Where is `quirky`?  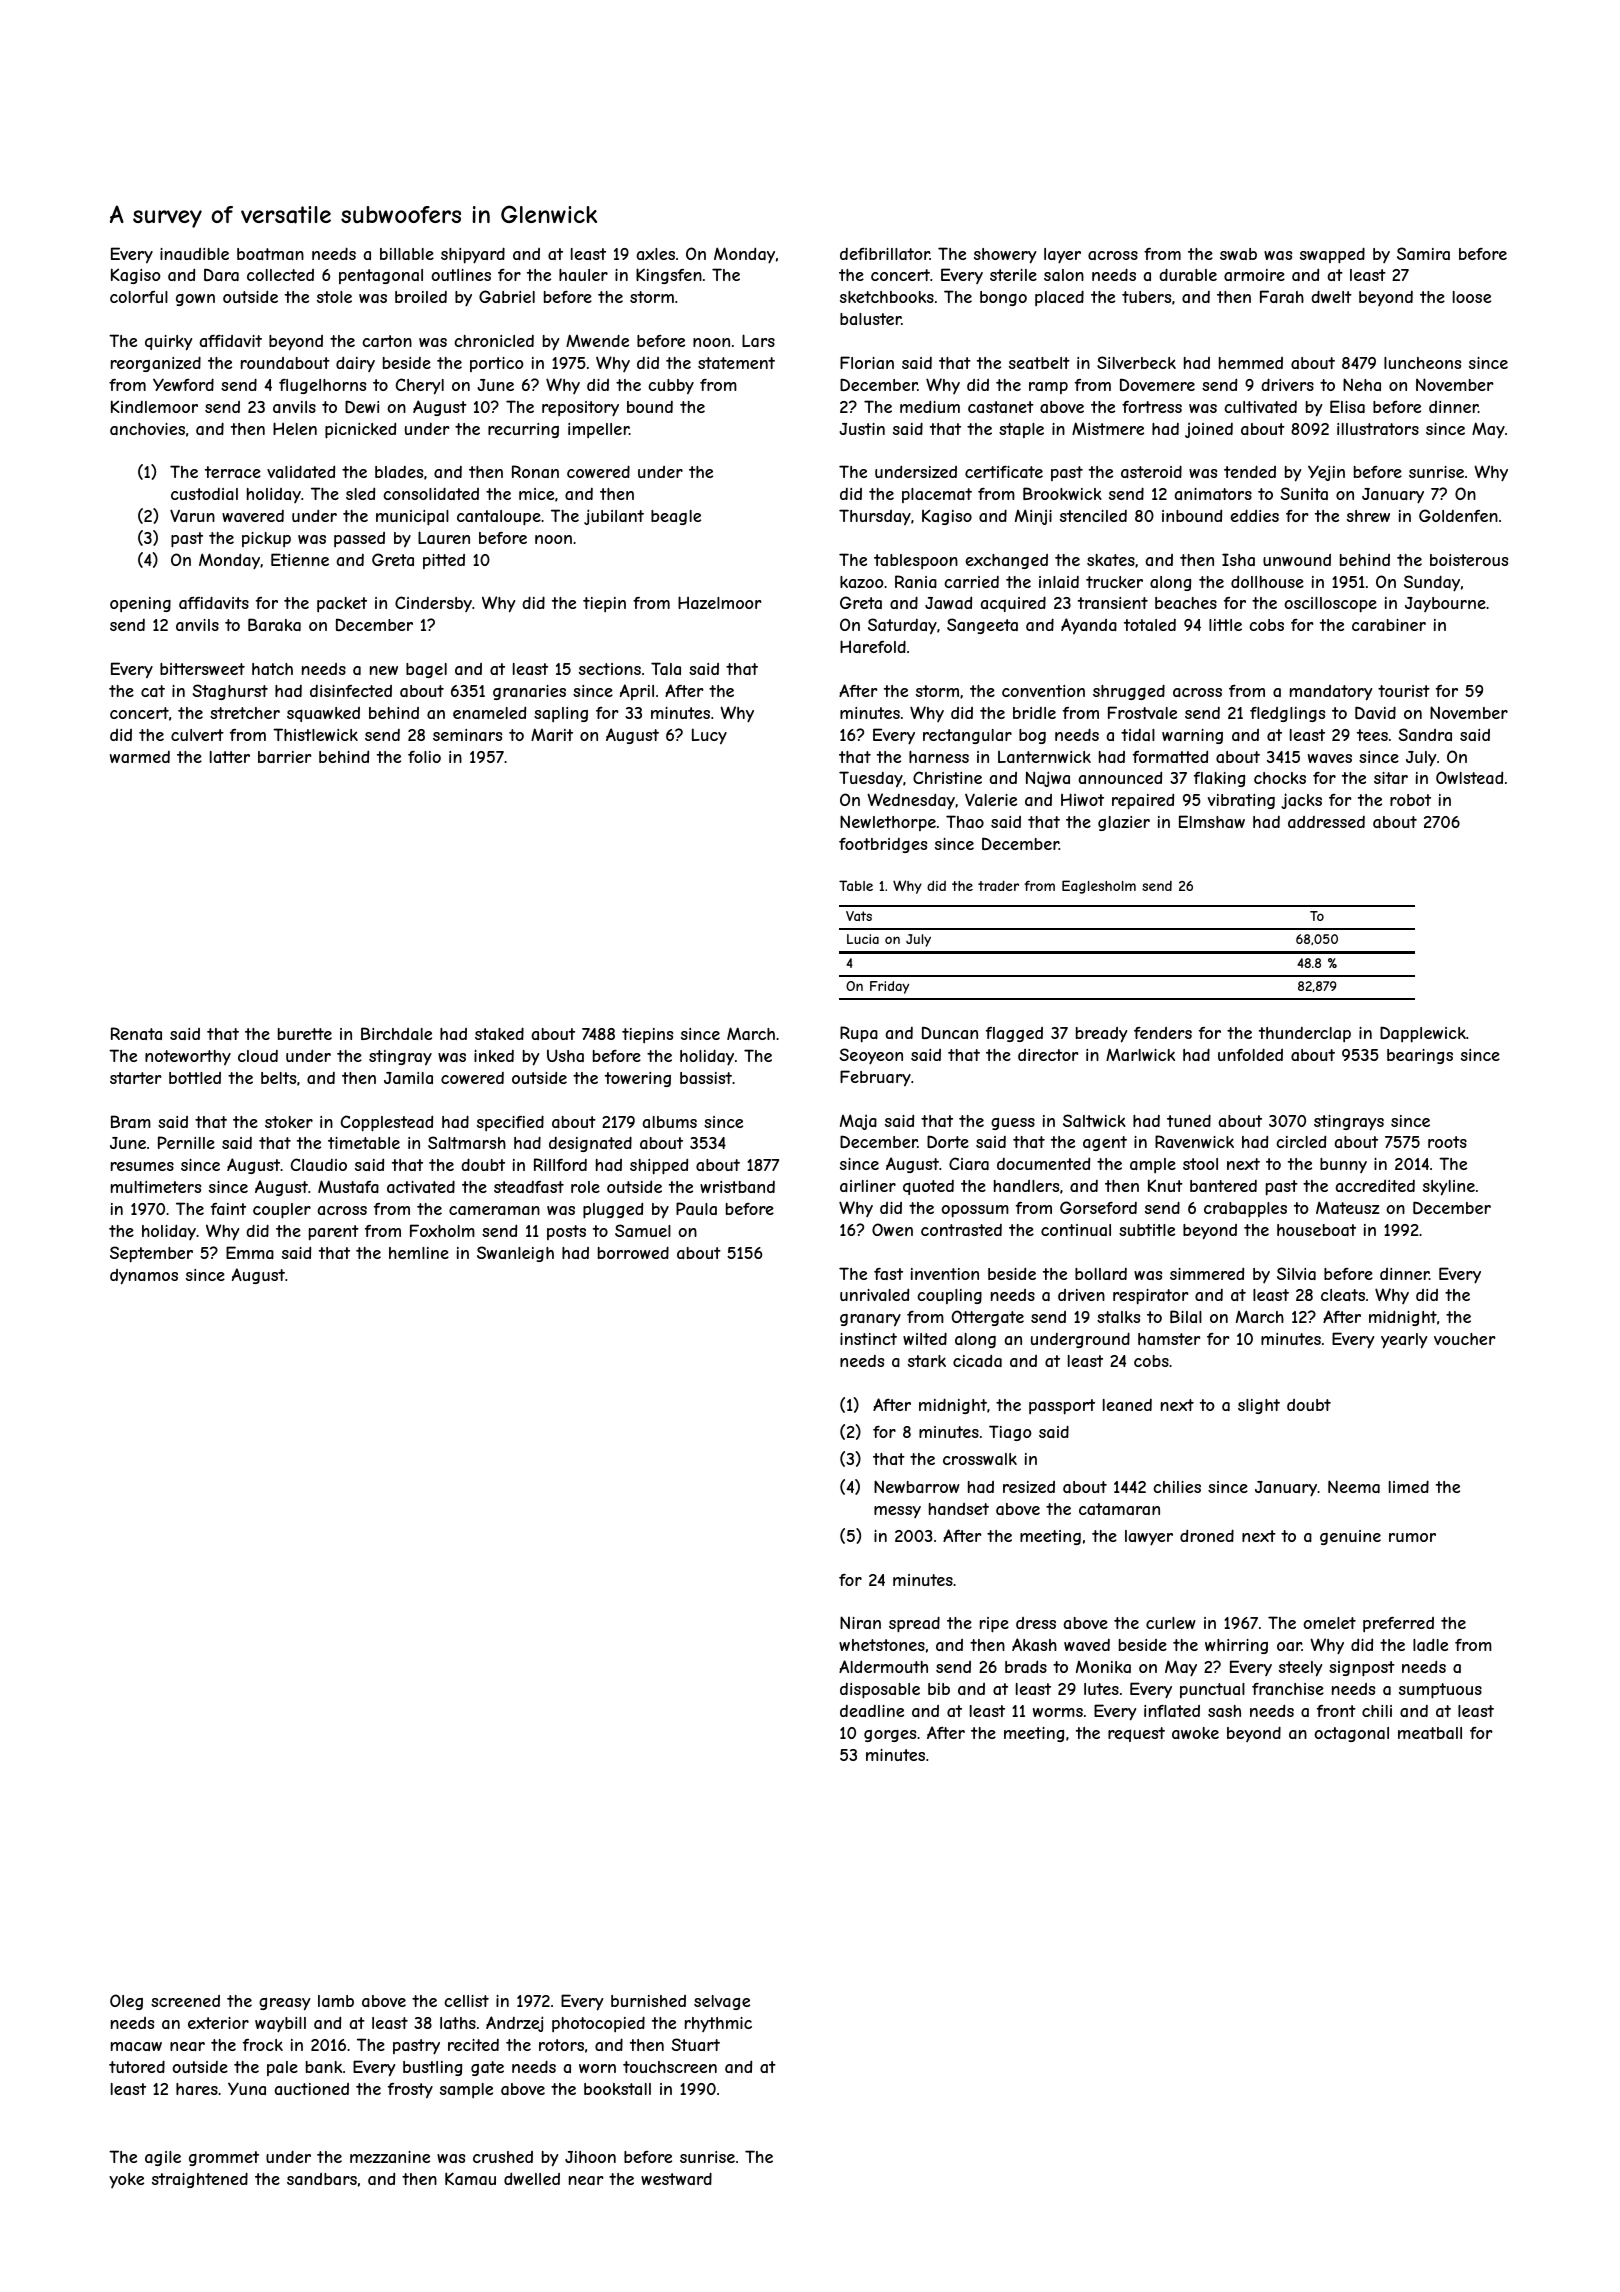
quirky is located at coordinates (168, 343).
